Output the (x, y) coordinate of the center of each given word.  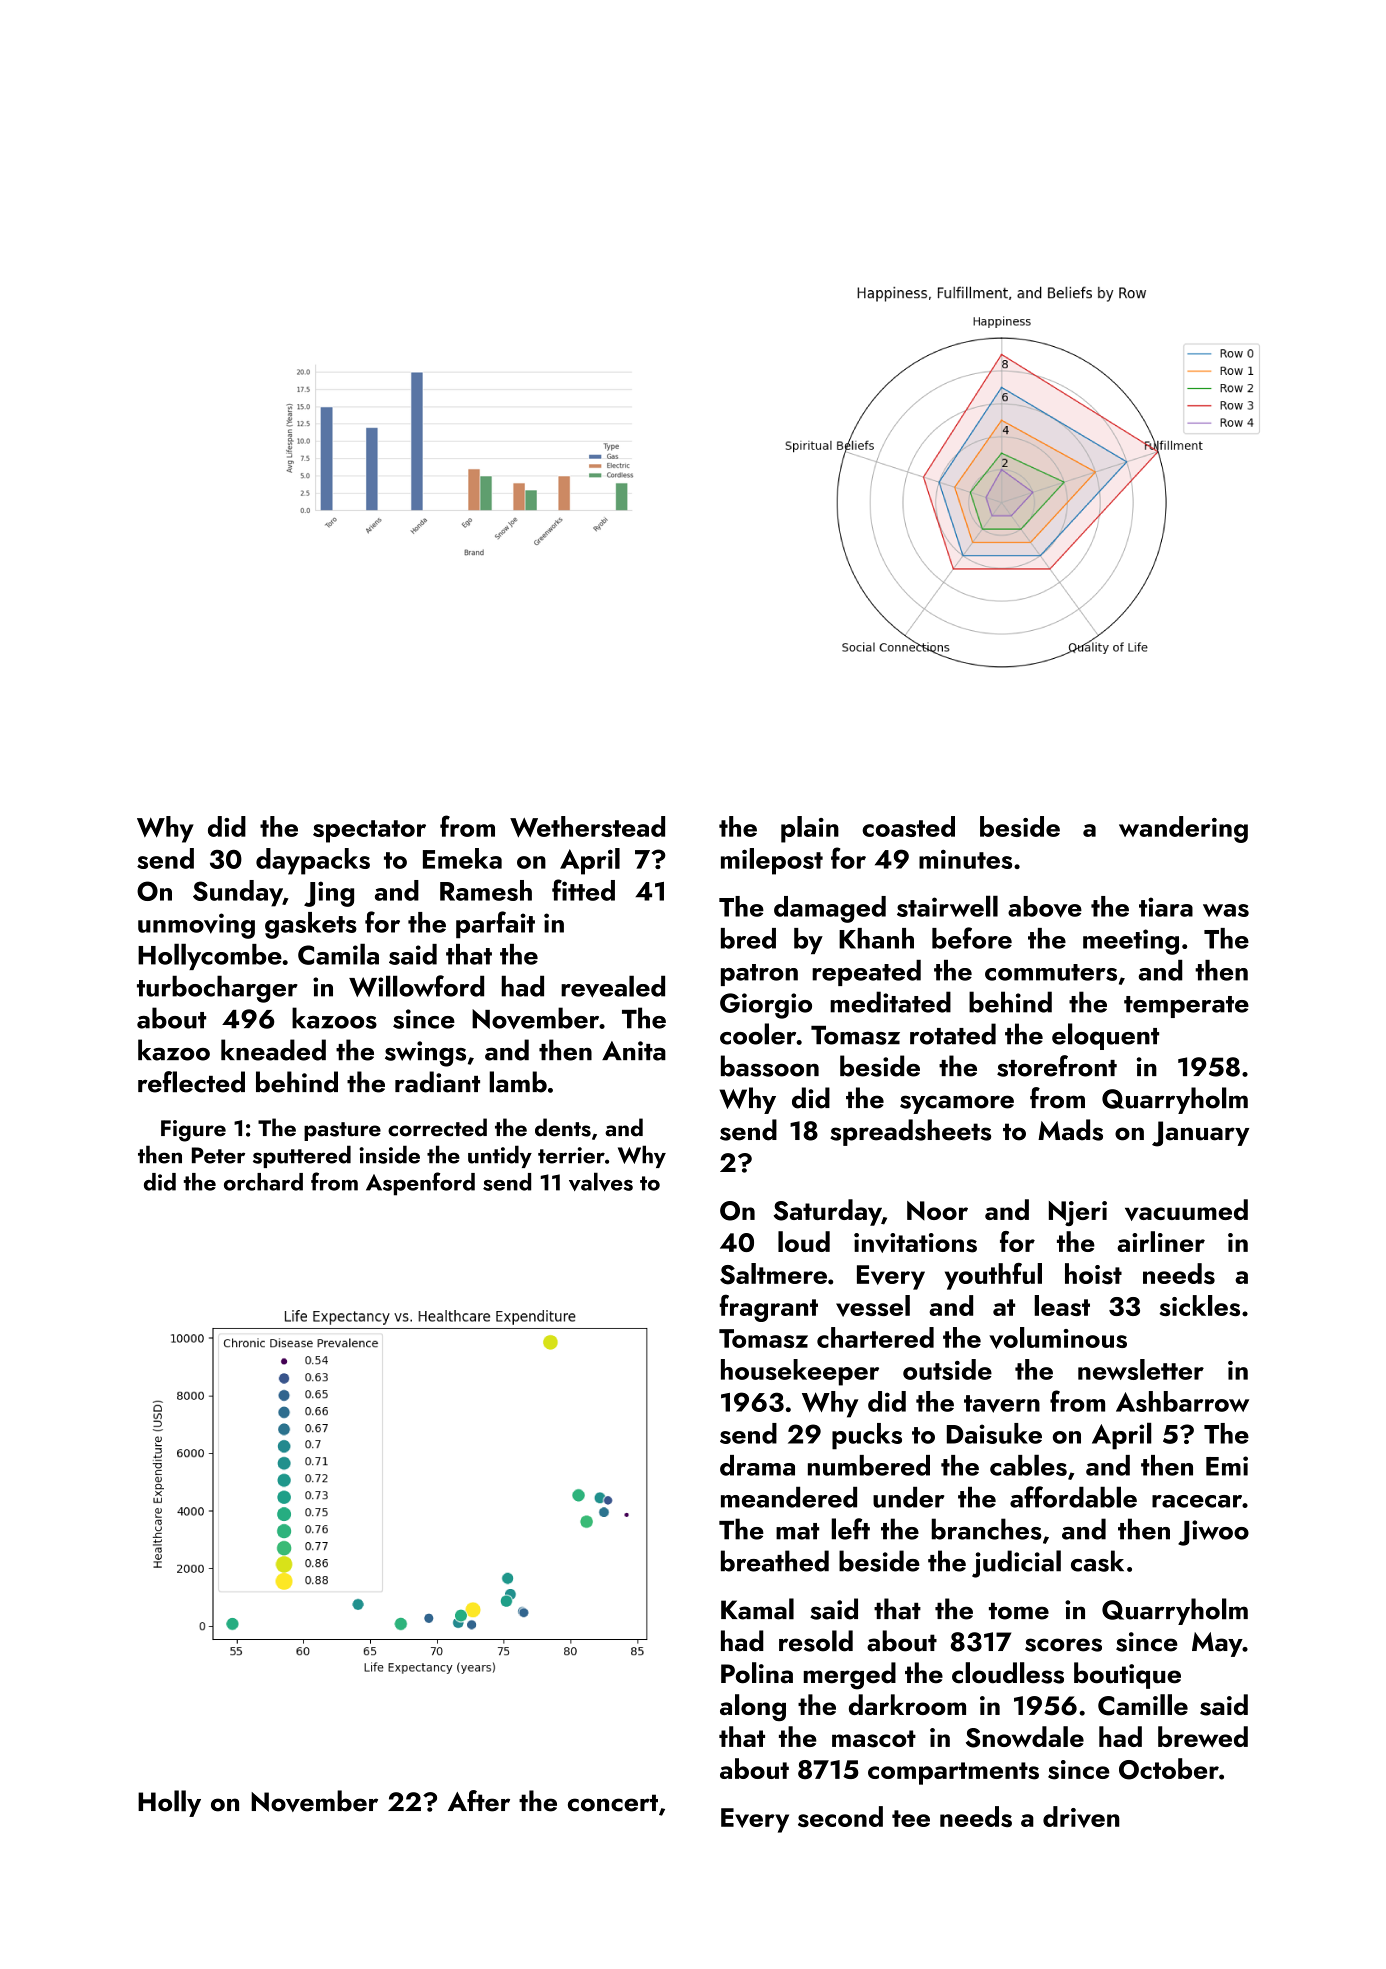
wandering (1183, 829)
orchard (263, 1182)
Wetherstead (587, 826)
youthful (993, 1276)
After (479, 1801)
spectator (369, 831)
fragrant (769, 1308)
